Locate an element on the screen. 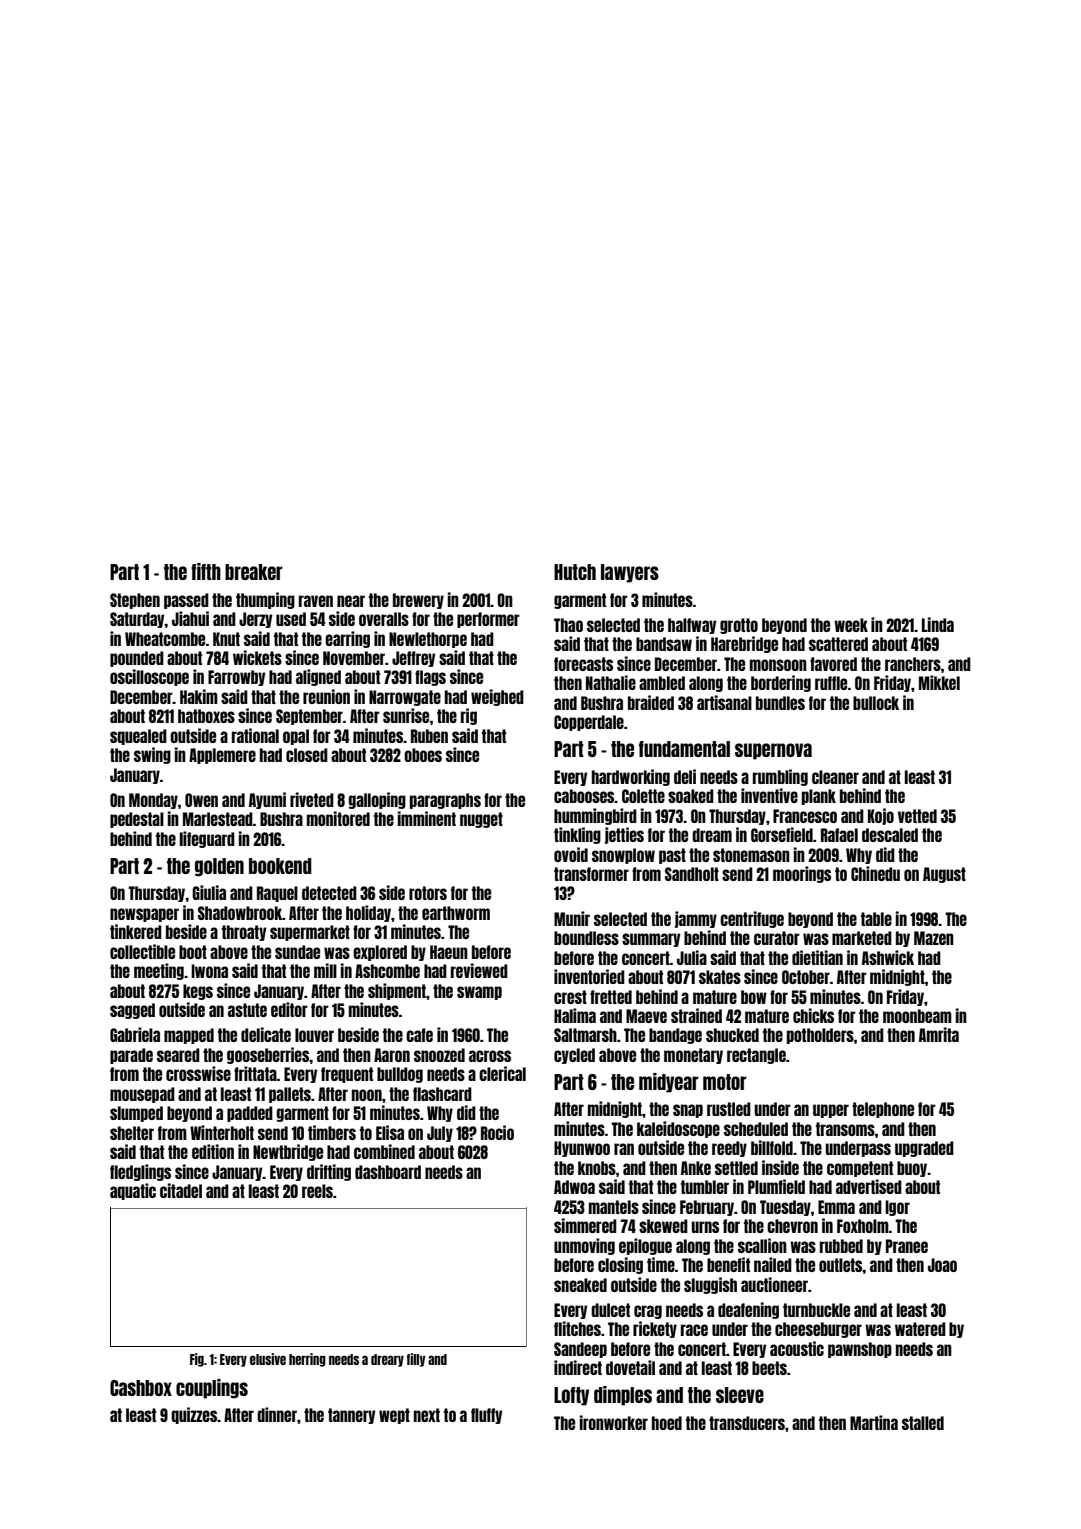  week is located at coordinates (851, 625).
